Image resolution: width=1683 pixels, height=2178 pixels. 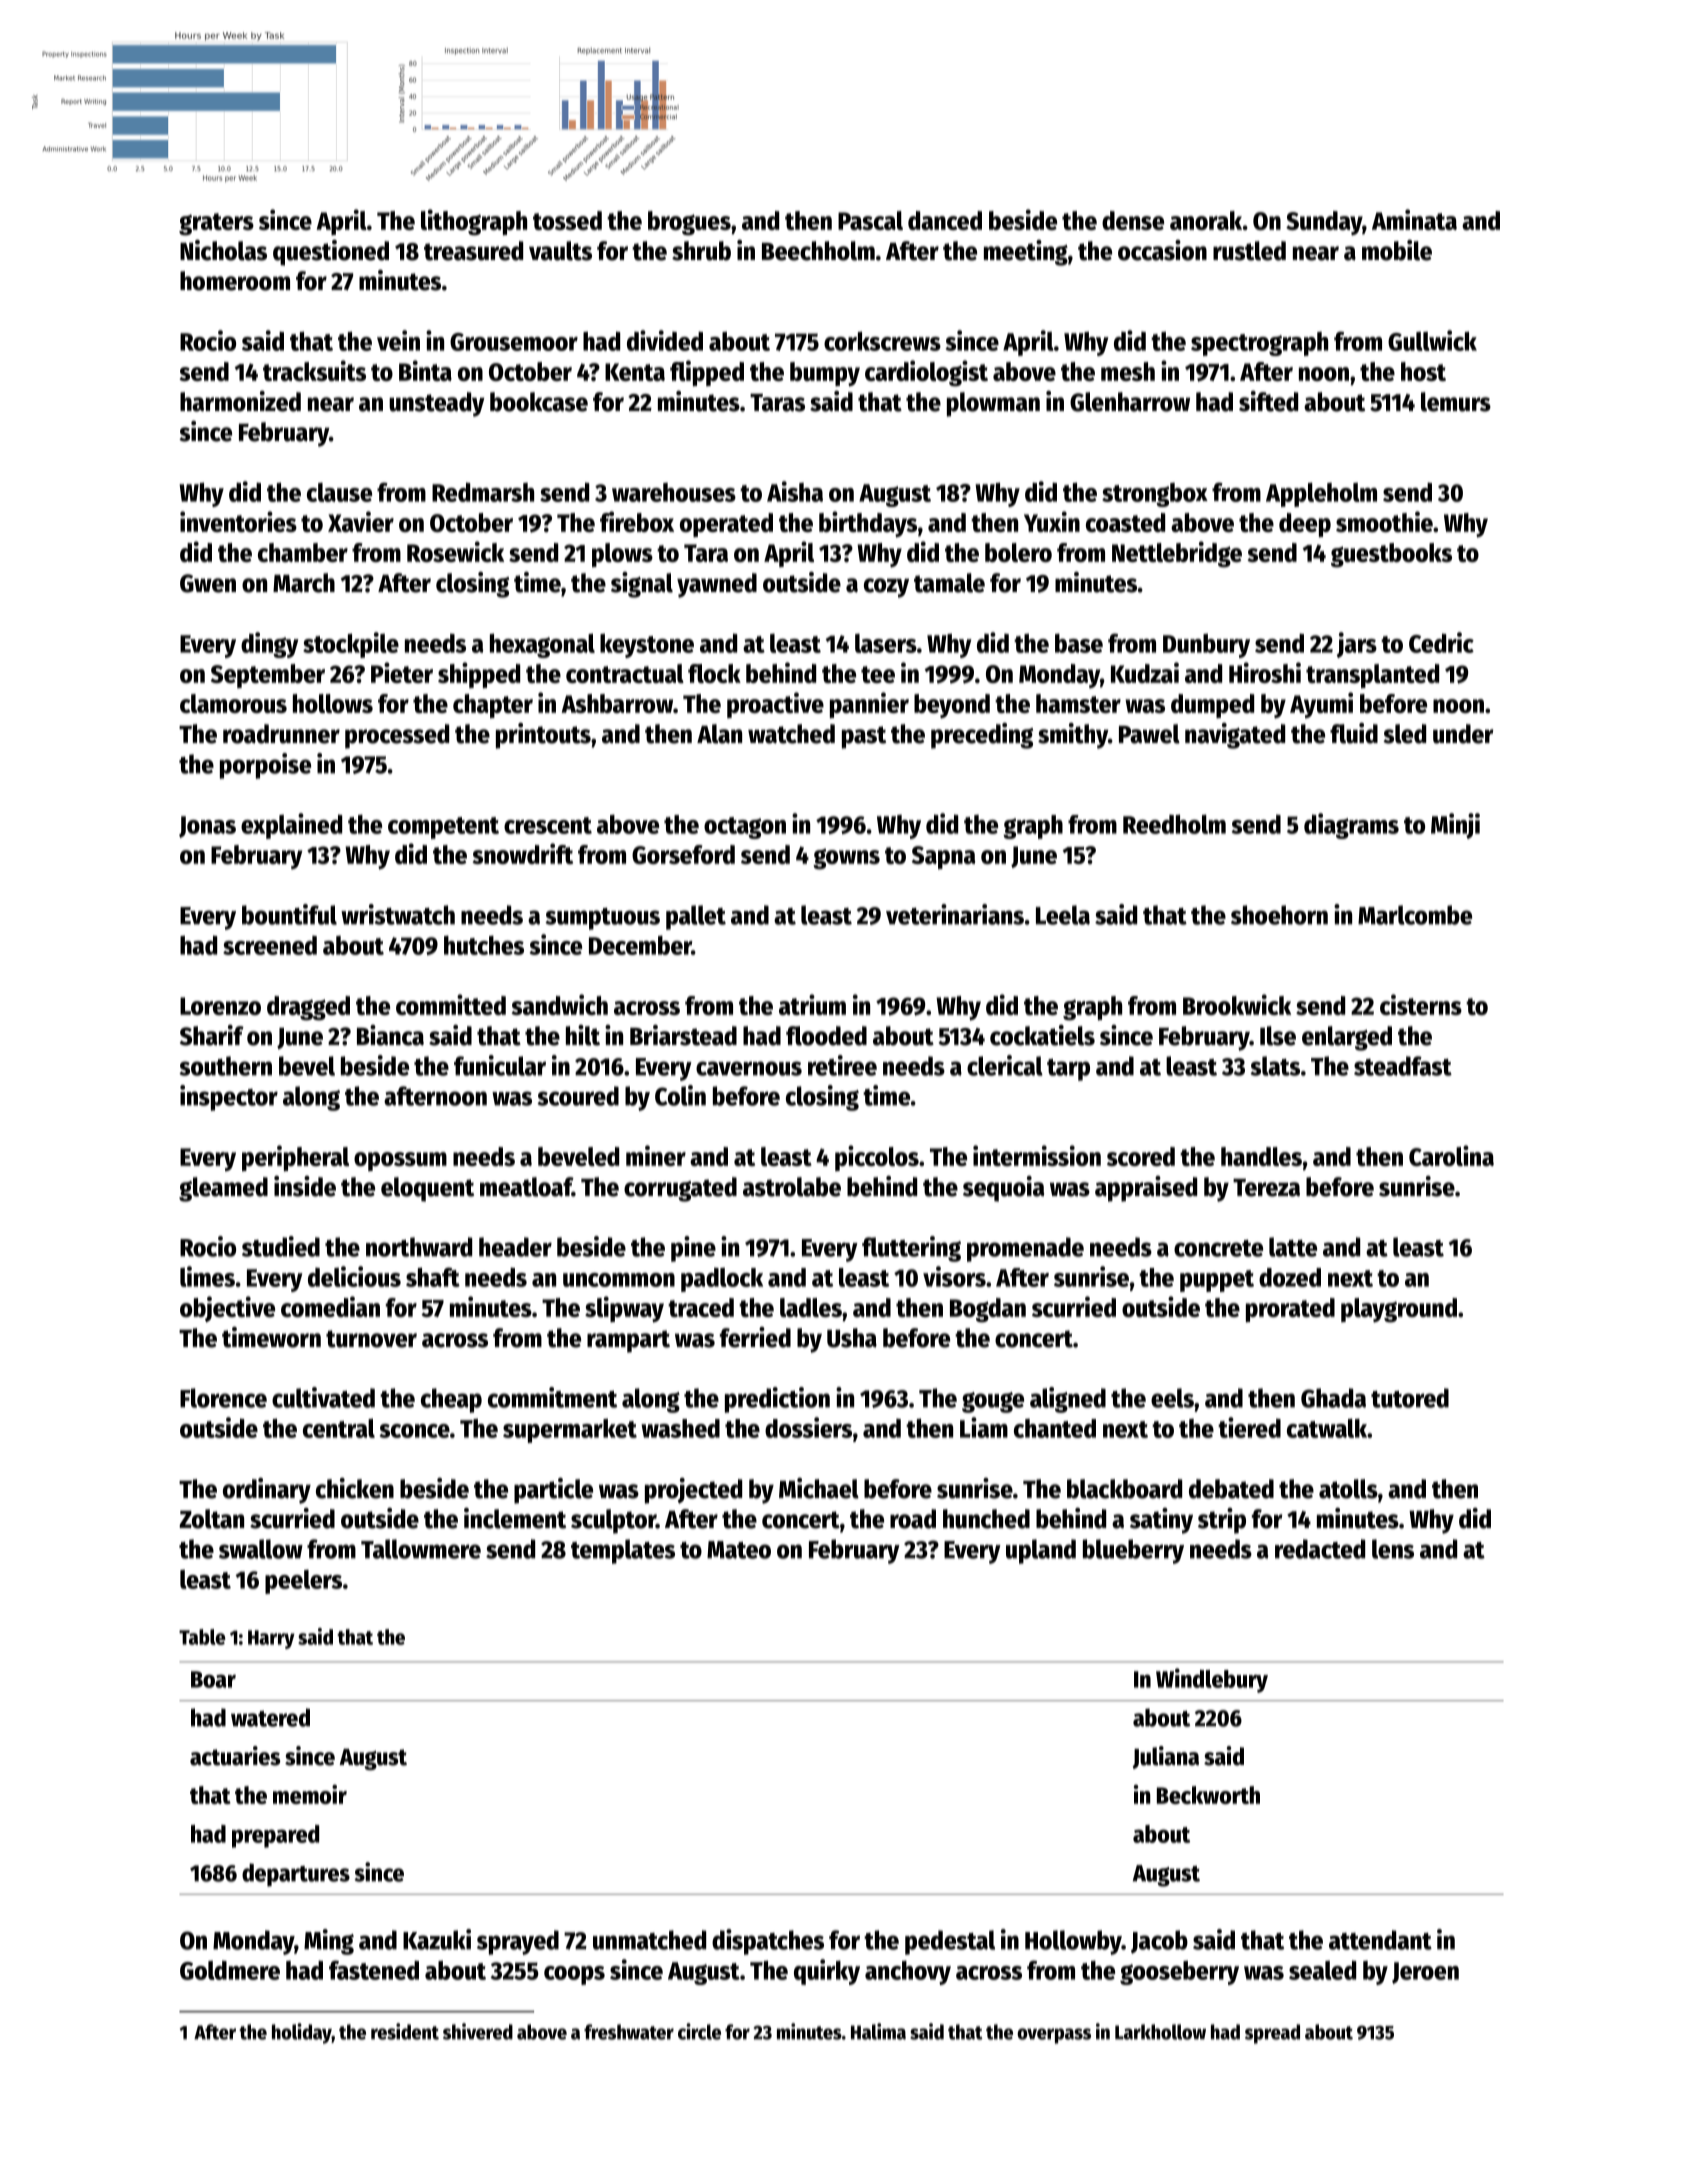 I want to click on spread, so click(x=1272, y=2034).
